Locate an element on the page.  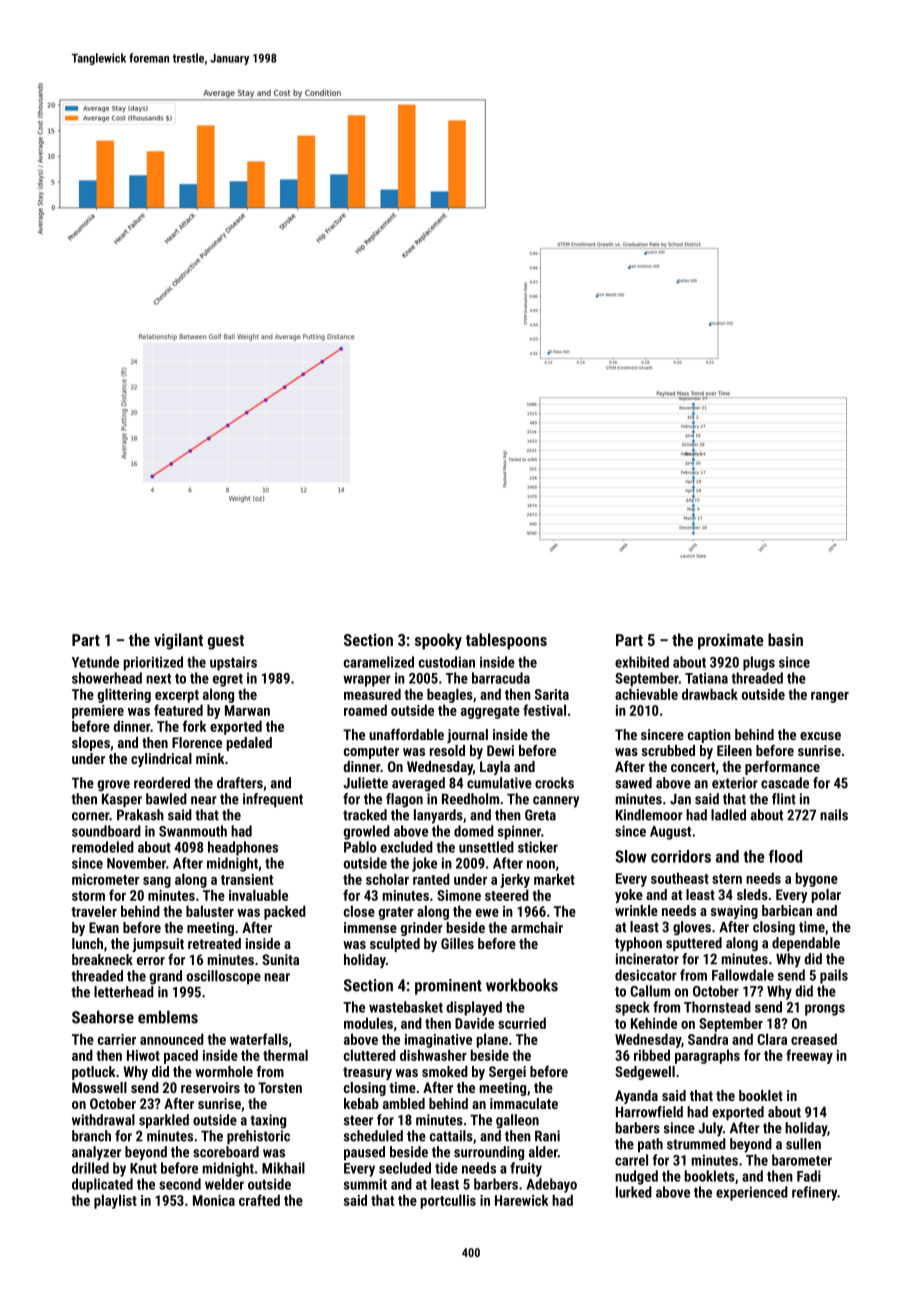
Monica is located at coordinates (214, 1200).
